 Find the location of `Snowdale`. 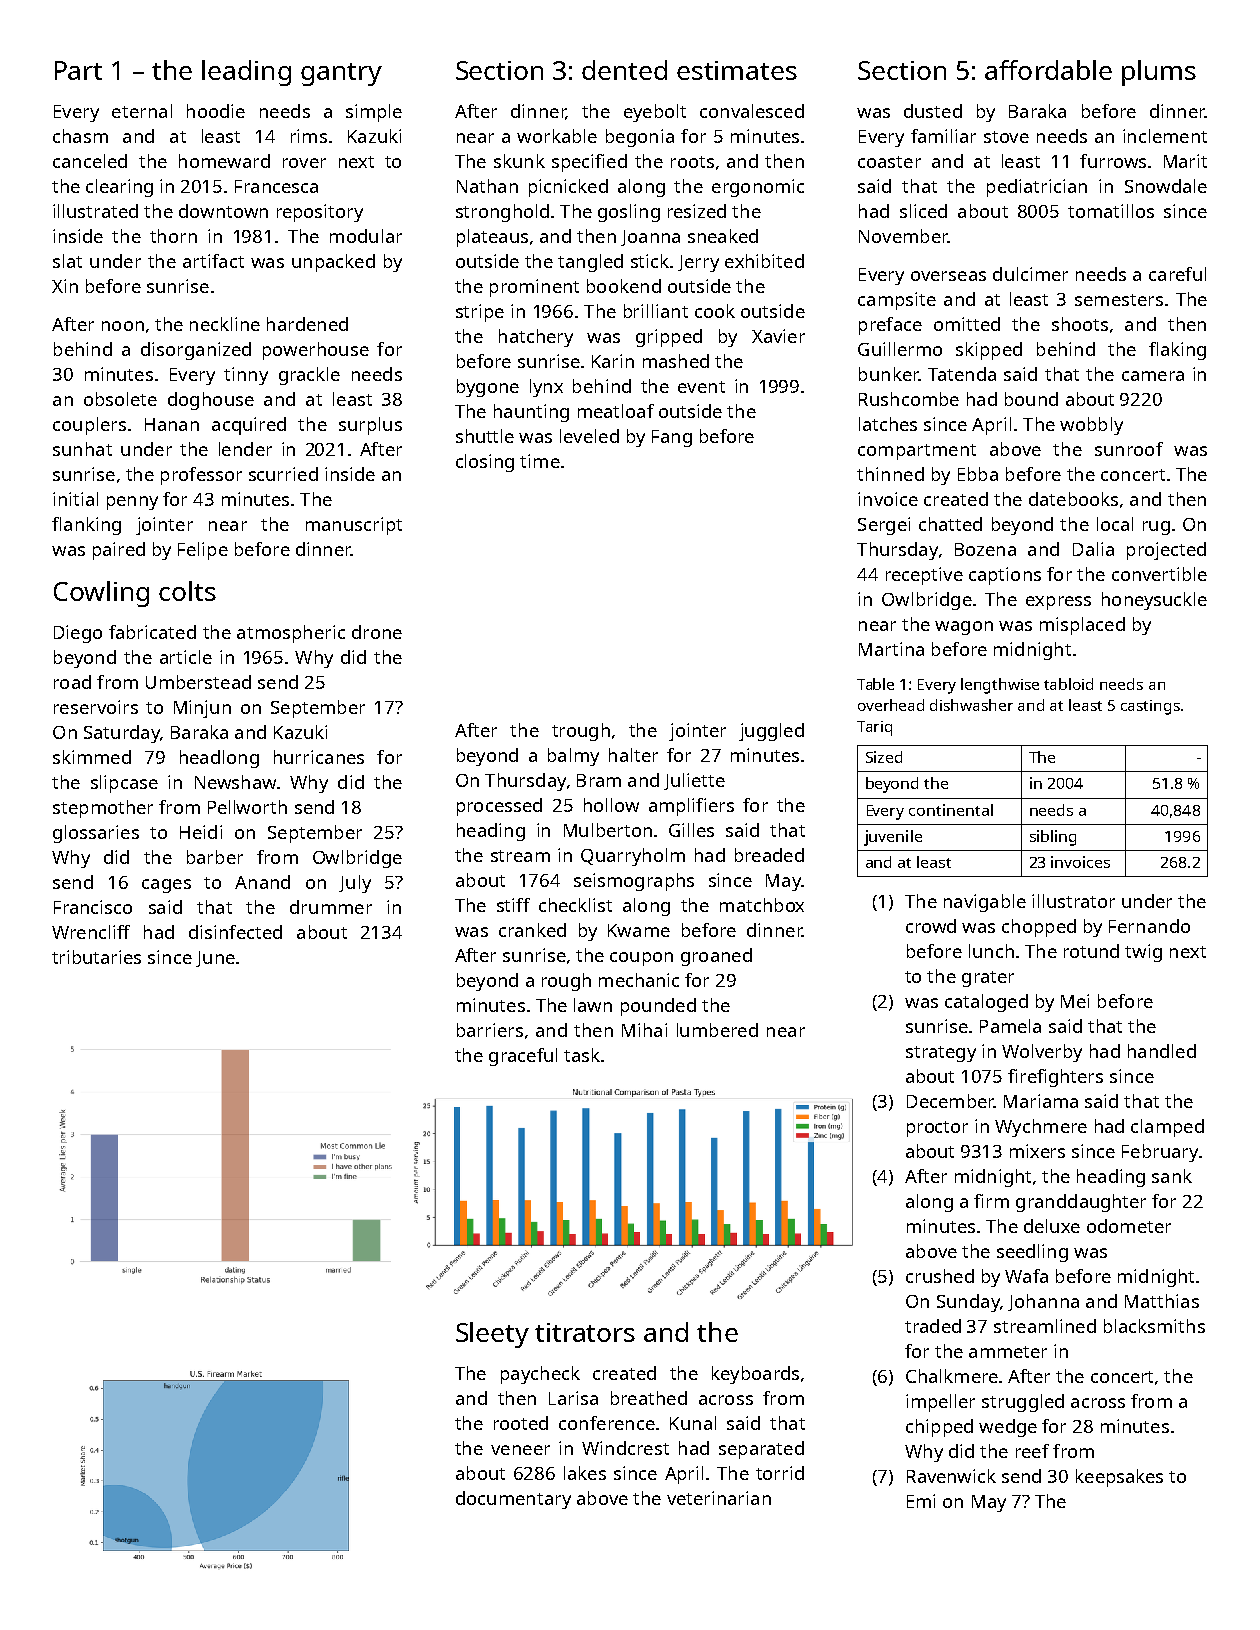

Snowdale is located at coordinates (1166, 186).
